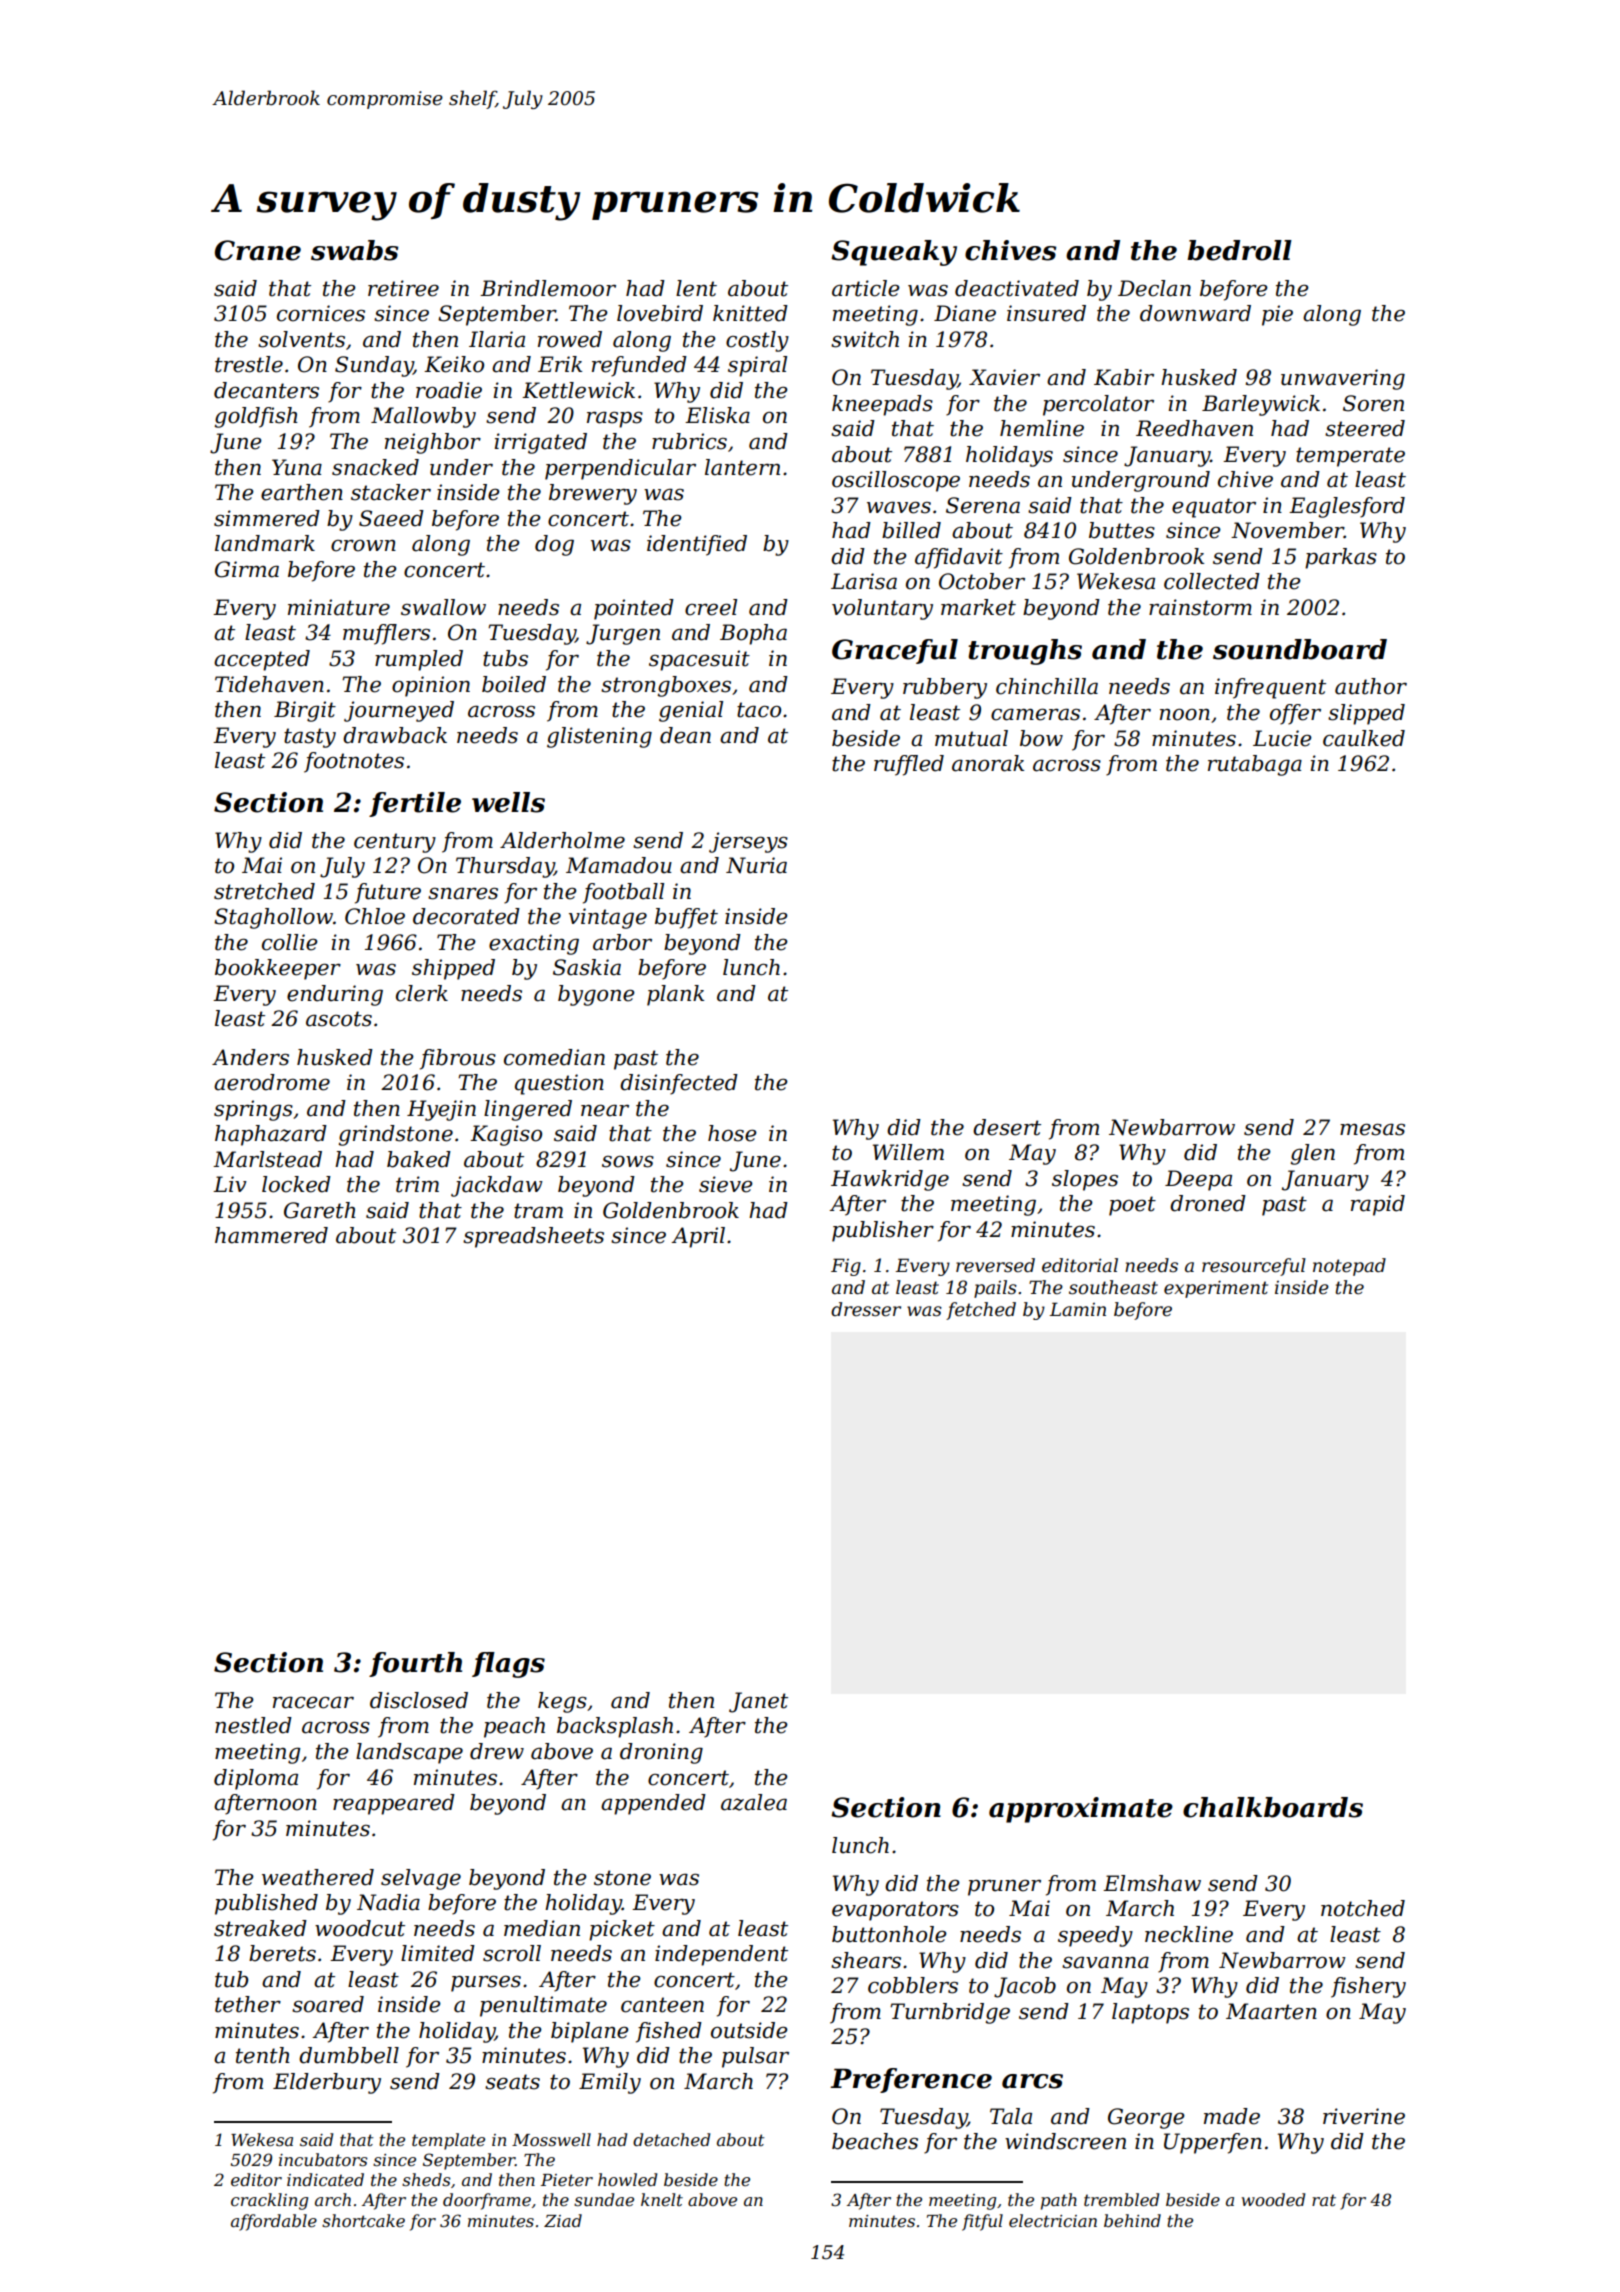  What do you see at coordinates (882, 609) in the screenshot?
I see `voluntary` at bounding box center [882, 609].
